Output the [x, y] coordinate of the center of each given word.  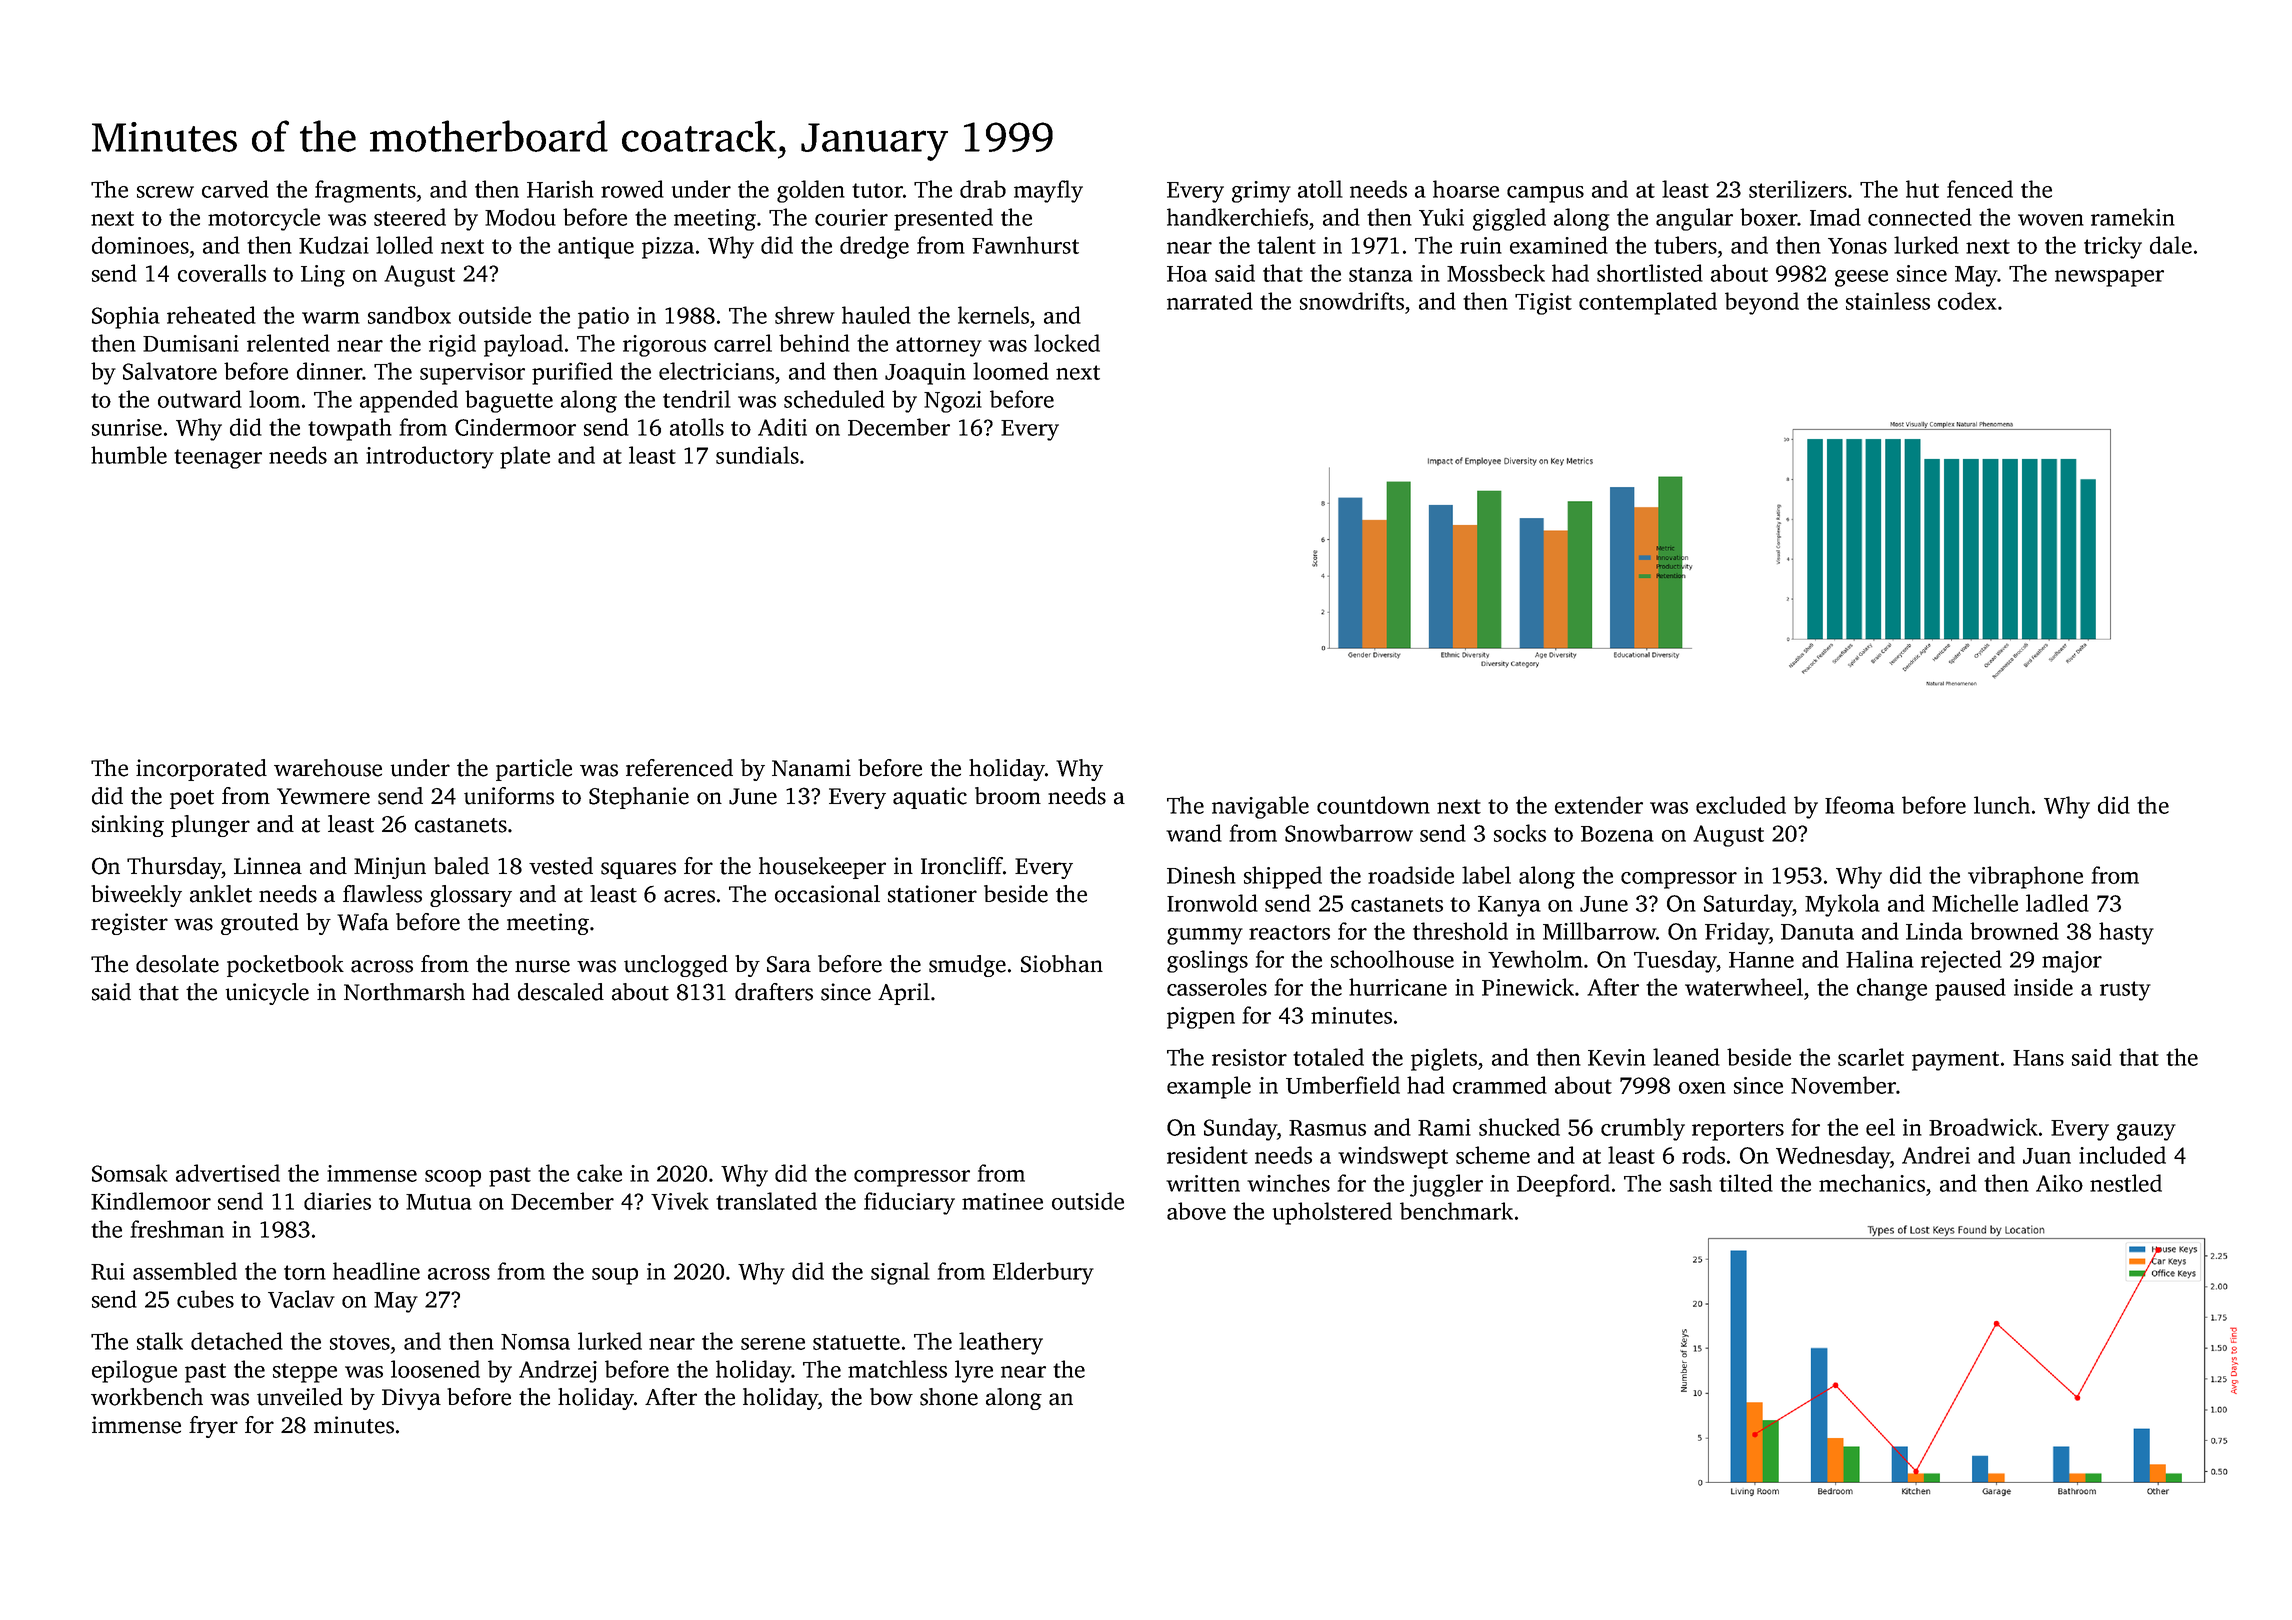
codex [1967, 301]
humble [129, 455]
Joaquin [925, 374]
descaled [561, 992]
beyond [1762, 303]
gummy [1205, 936]
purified [572, 373]
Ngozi [953, 402]
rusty [2125, 991]
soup [615, 1276]
